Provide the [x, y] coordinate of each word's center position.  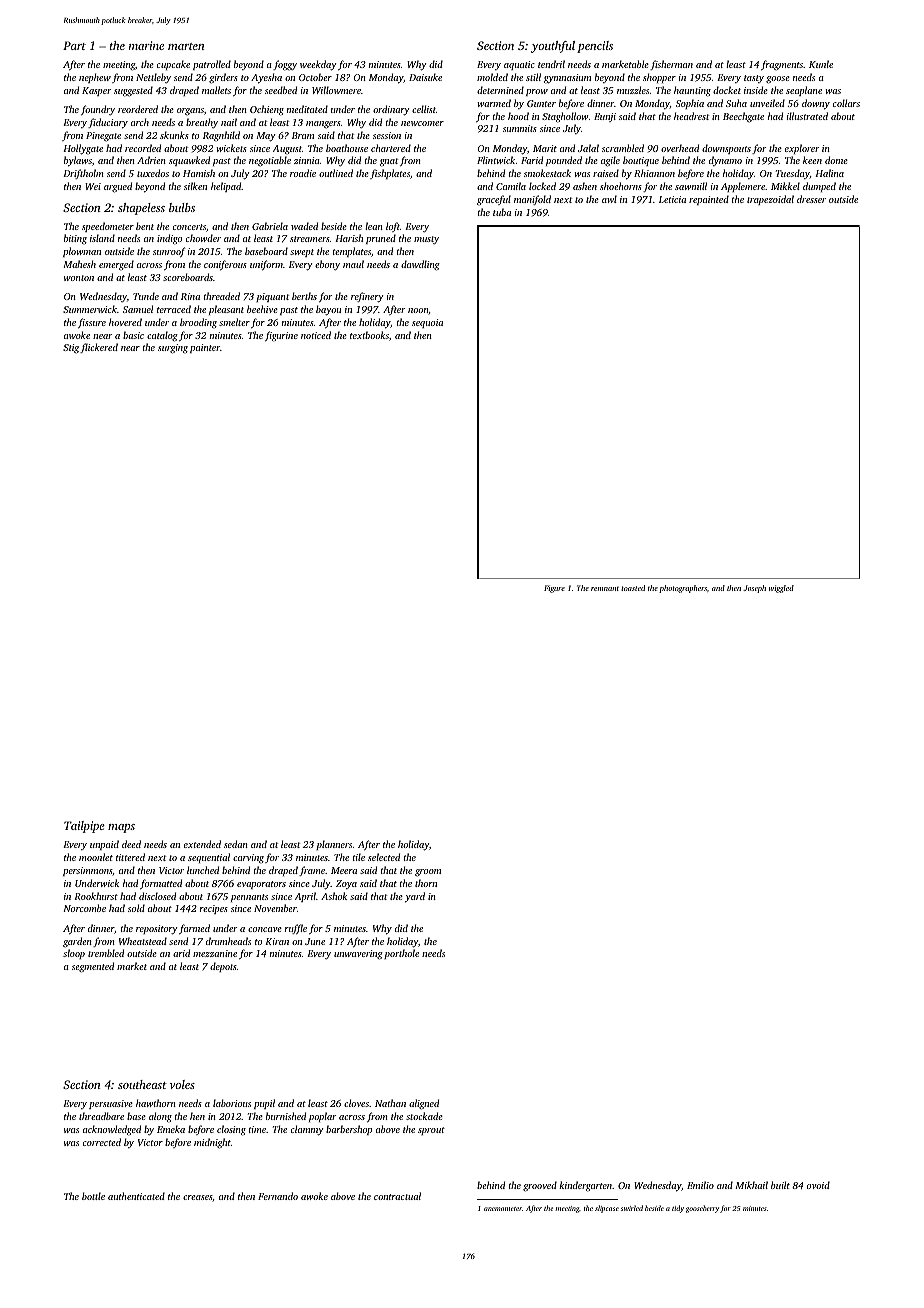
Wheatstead [143, 941]
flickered [99, 348]
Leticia [672, 199]
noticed [316, 335]
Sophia [690, 104]
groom [428, 873]
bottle [93, 1196]
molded [492, 77]
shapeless [141, 209]
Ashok [334, 896]
